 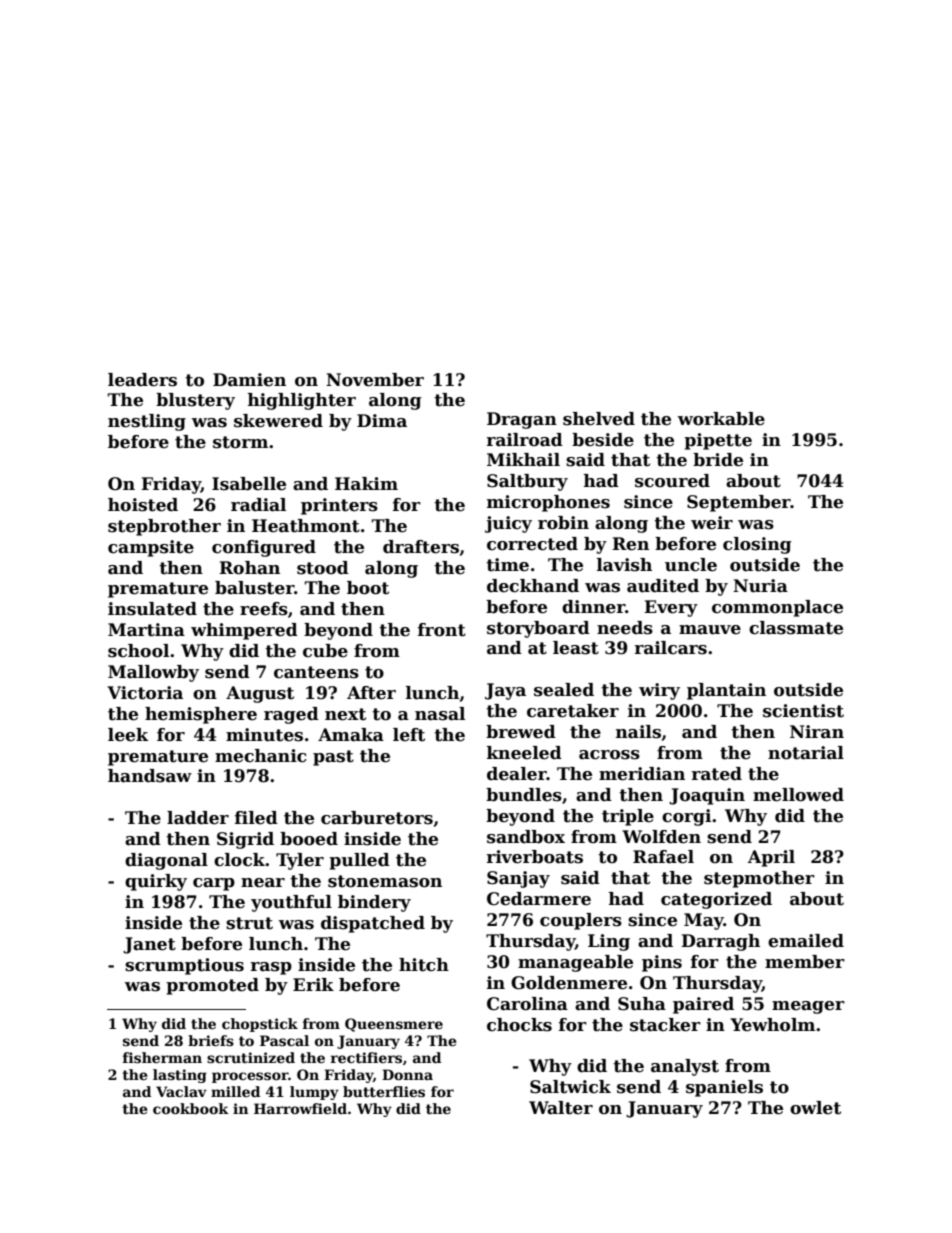 I want to click on campsite, so click(x=151, y=548).
